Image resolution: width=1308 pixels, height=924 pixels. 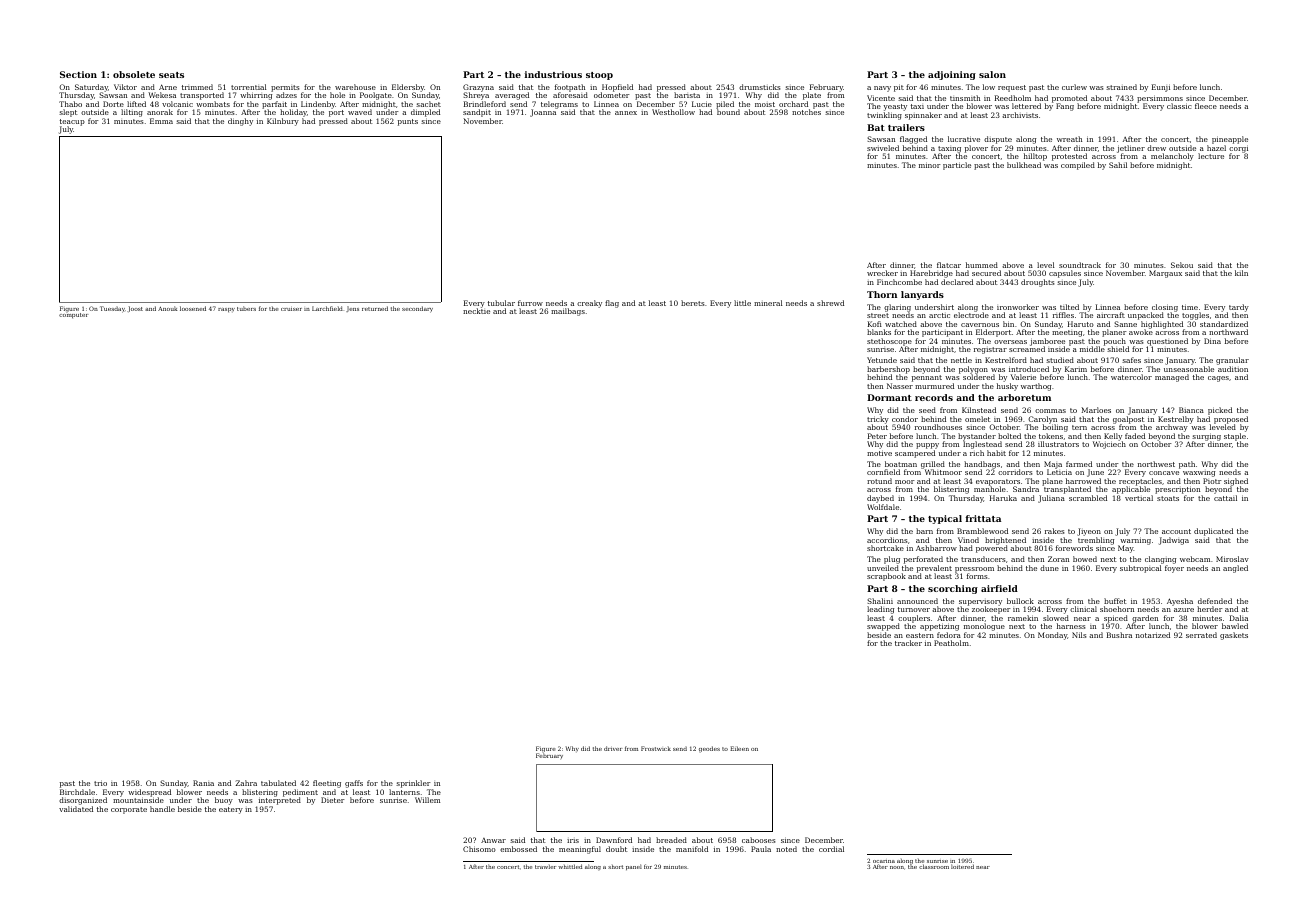 I want to click on adjoining, so click(x=952, y=75).
